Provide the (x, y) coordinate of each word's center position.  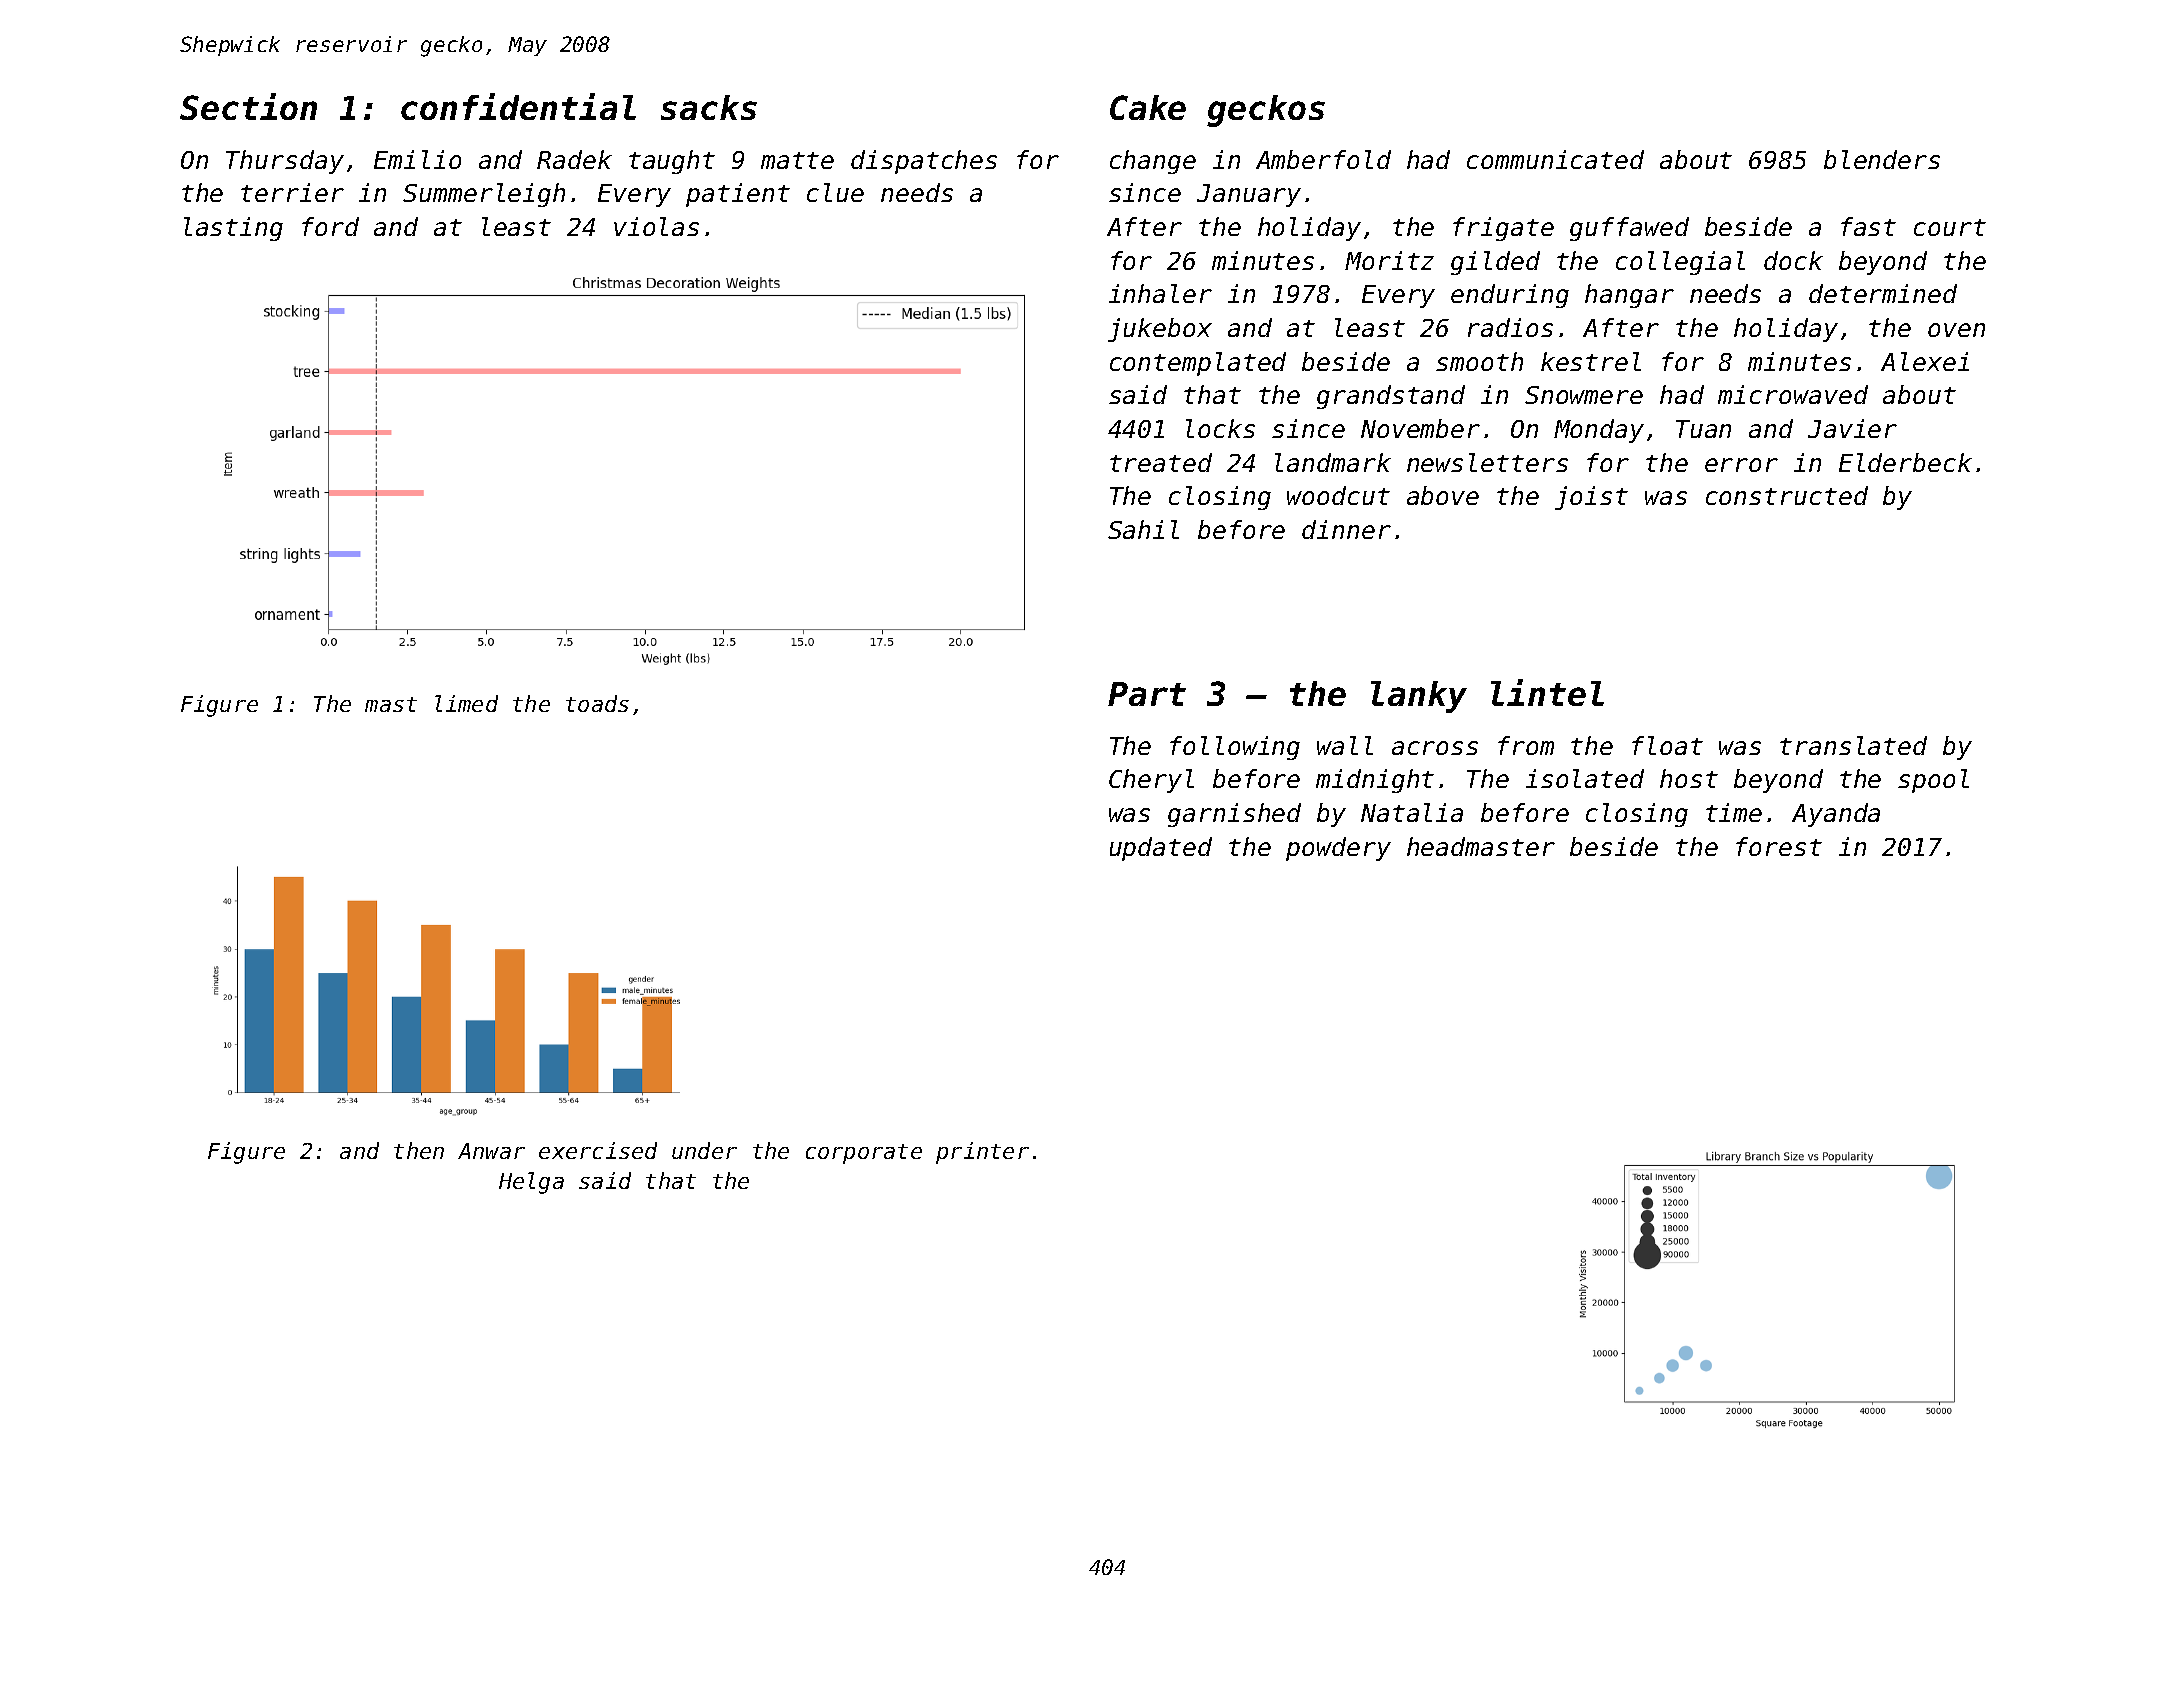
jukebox (1160, 330)
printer (982, 1153)
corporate (864, 1154)
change (1153, 162)
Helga (531, 1183)
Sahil (1143, 529)
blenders (1882, 159)
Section (248, 106)
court (1950, 227)
